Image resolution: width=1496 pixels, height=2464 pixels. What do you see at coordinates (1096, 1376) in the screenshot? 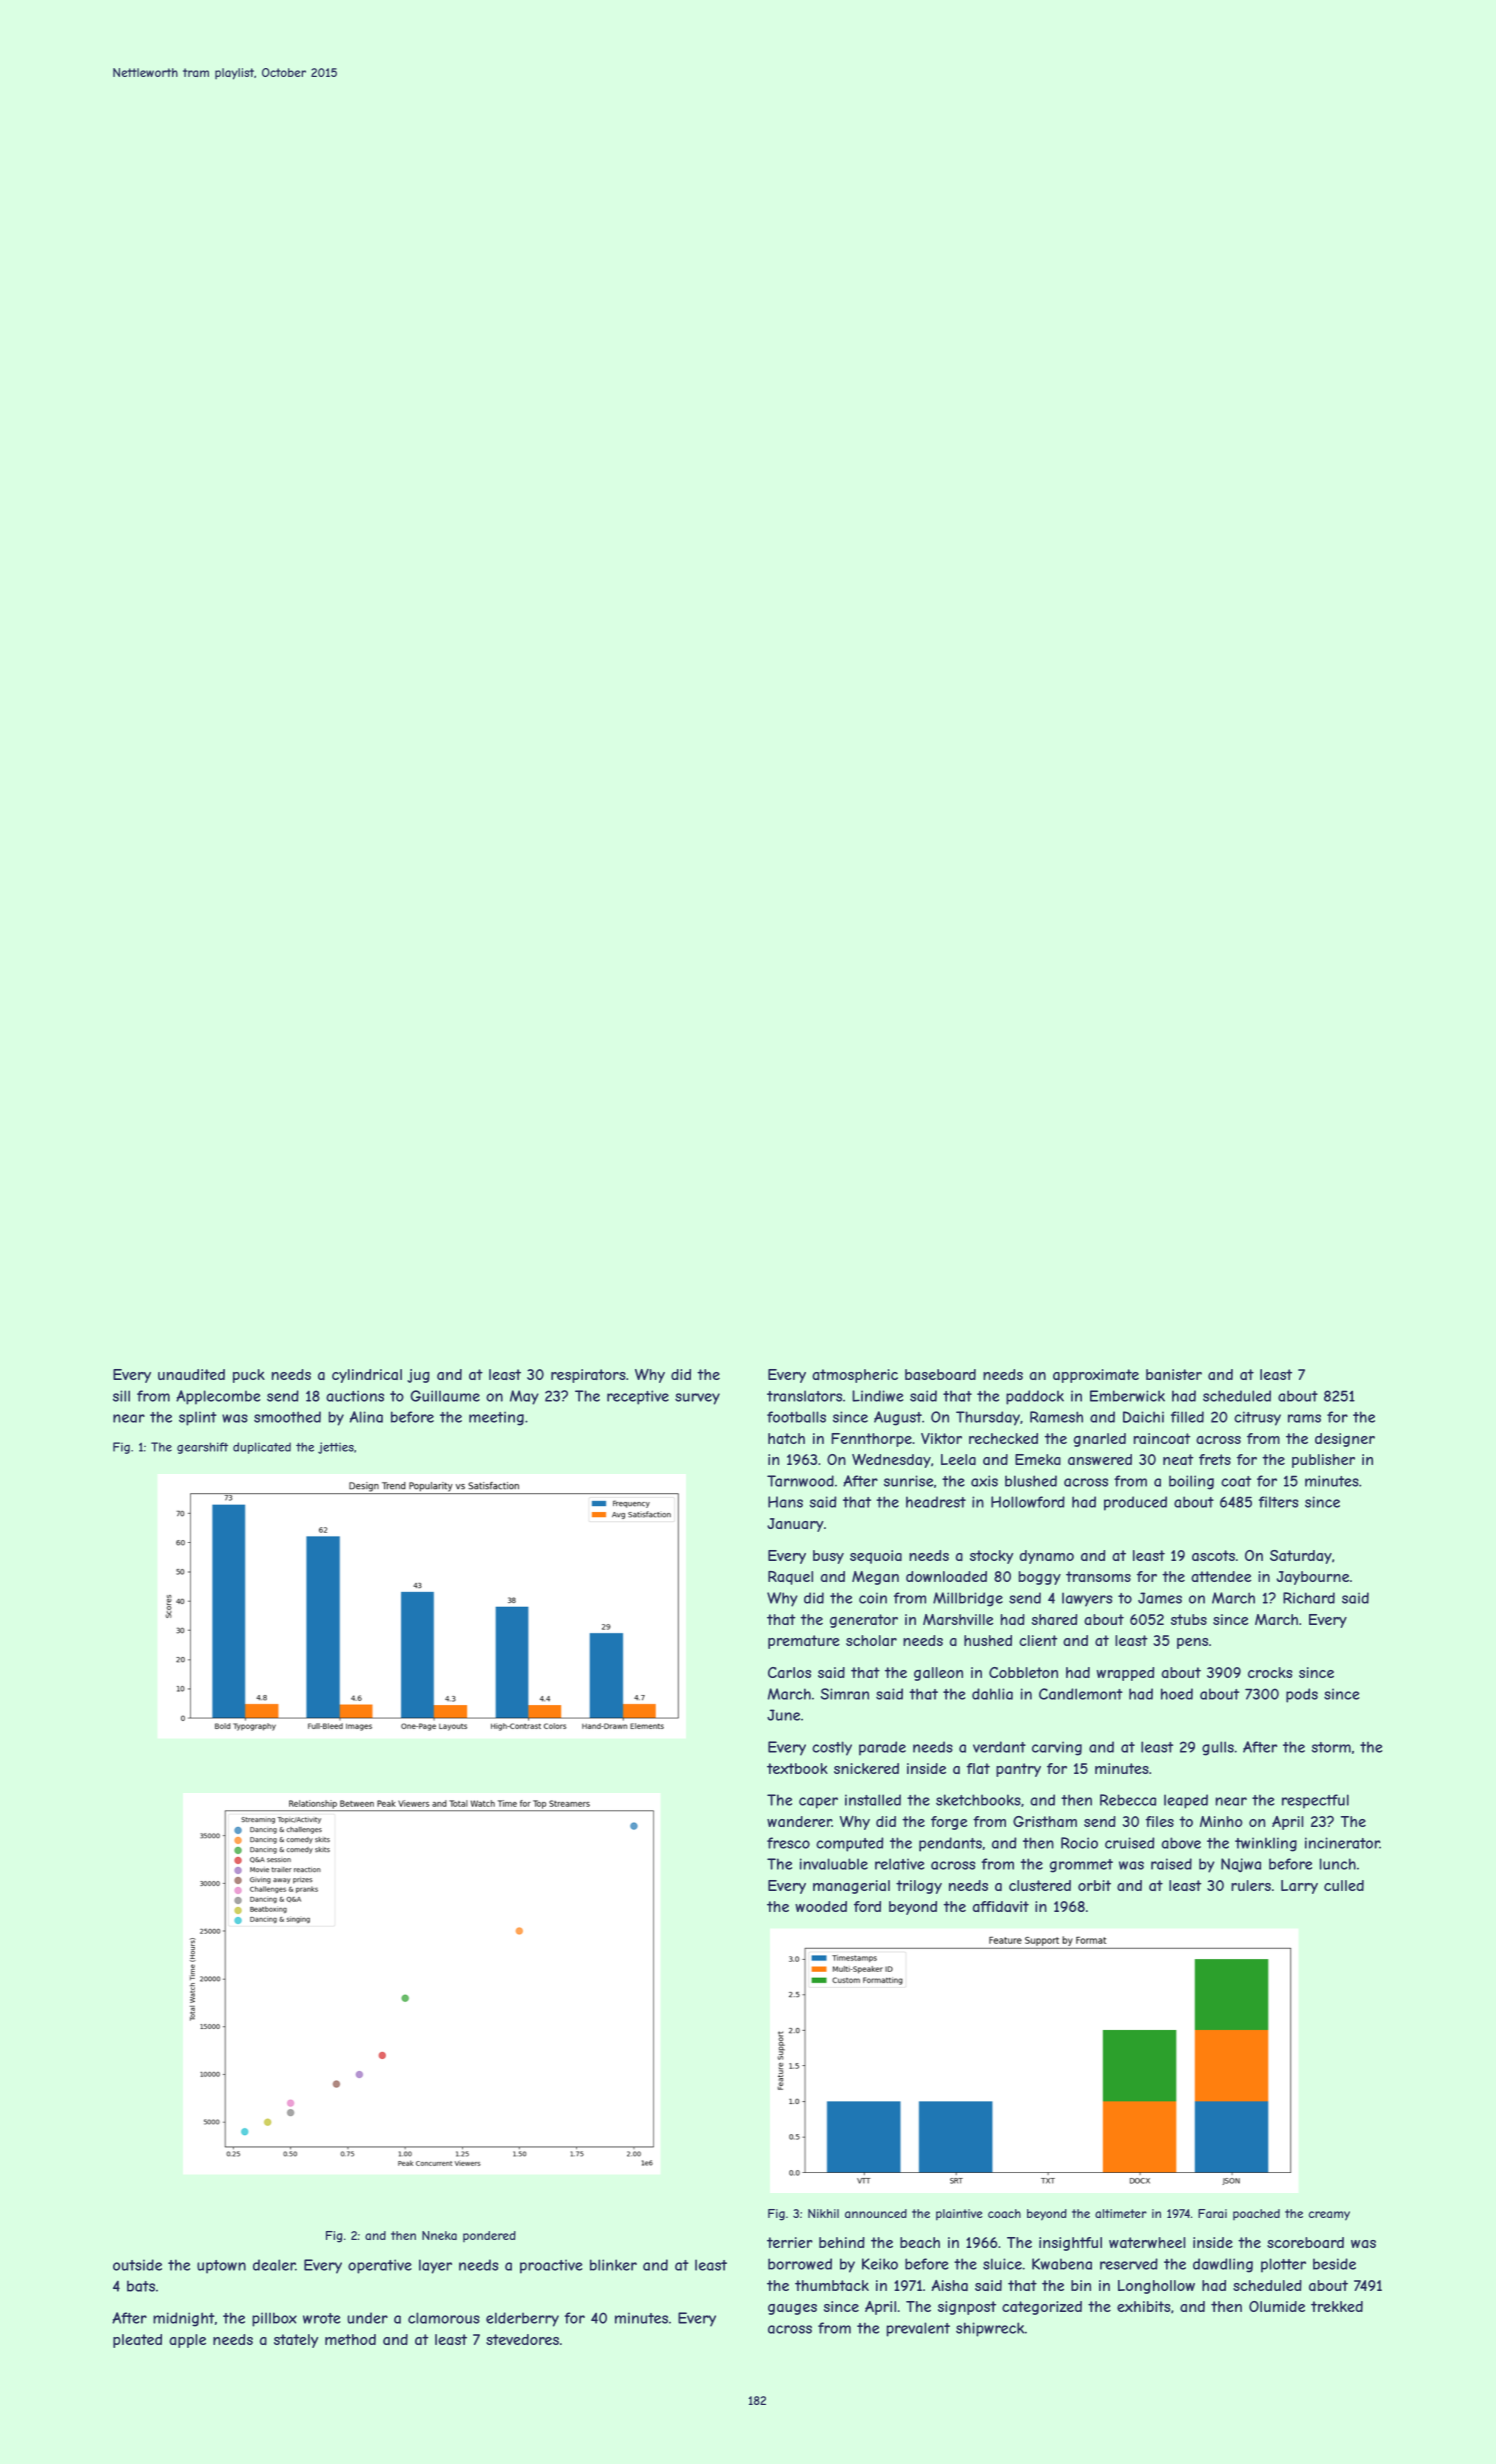
I see `approximate` at bounding box center [1096, 1376].
